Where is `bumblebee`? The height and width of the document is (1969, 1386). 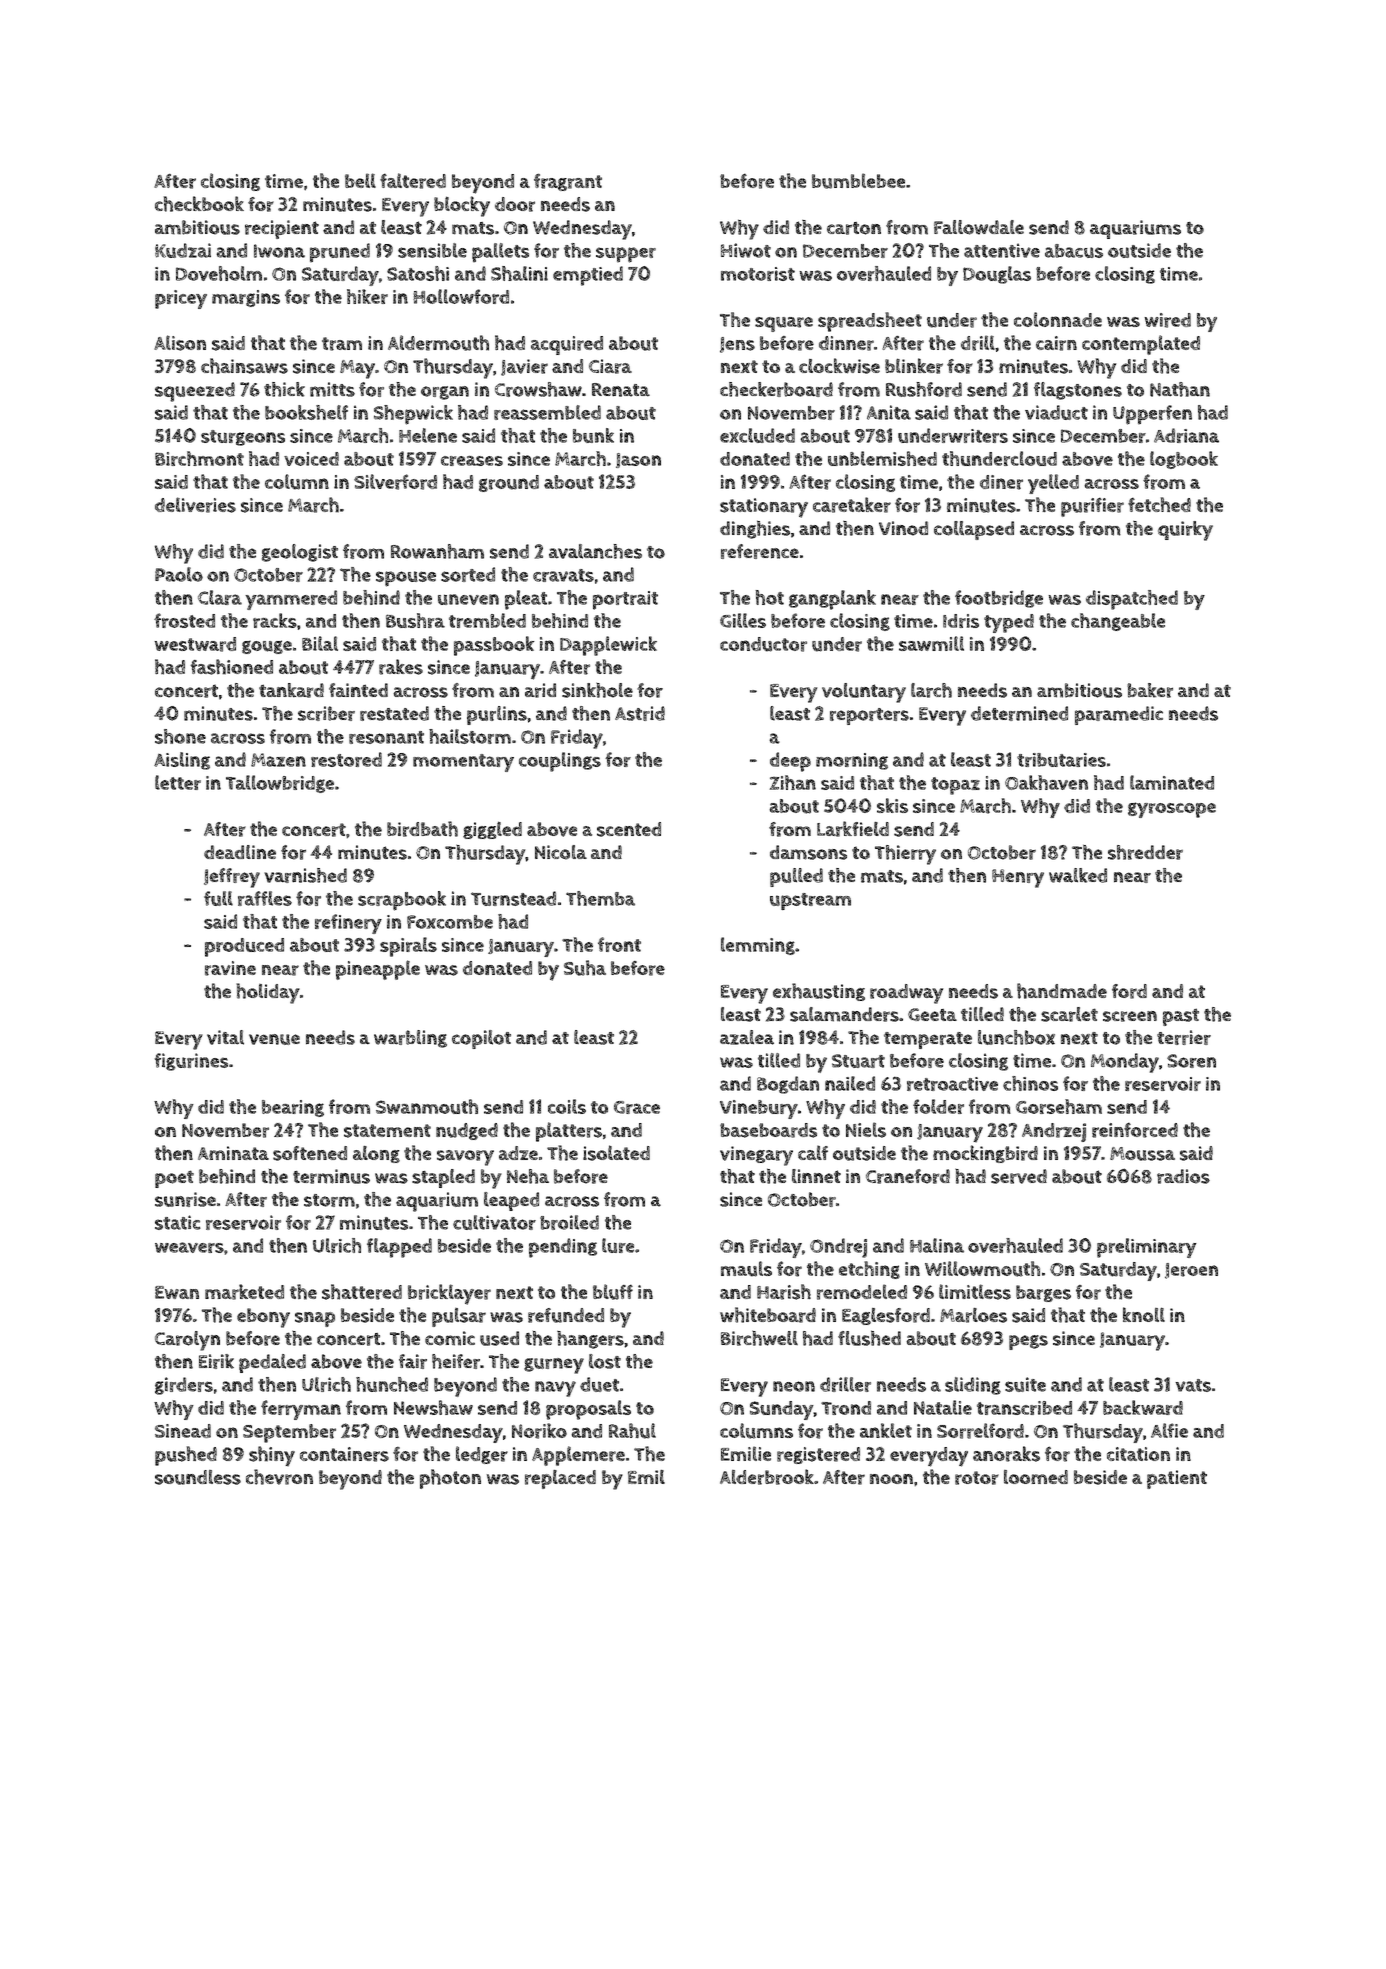 bumblebee is located at coordinates (858, 181).
